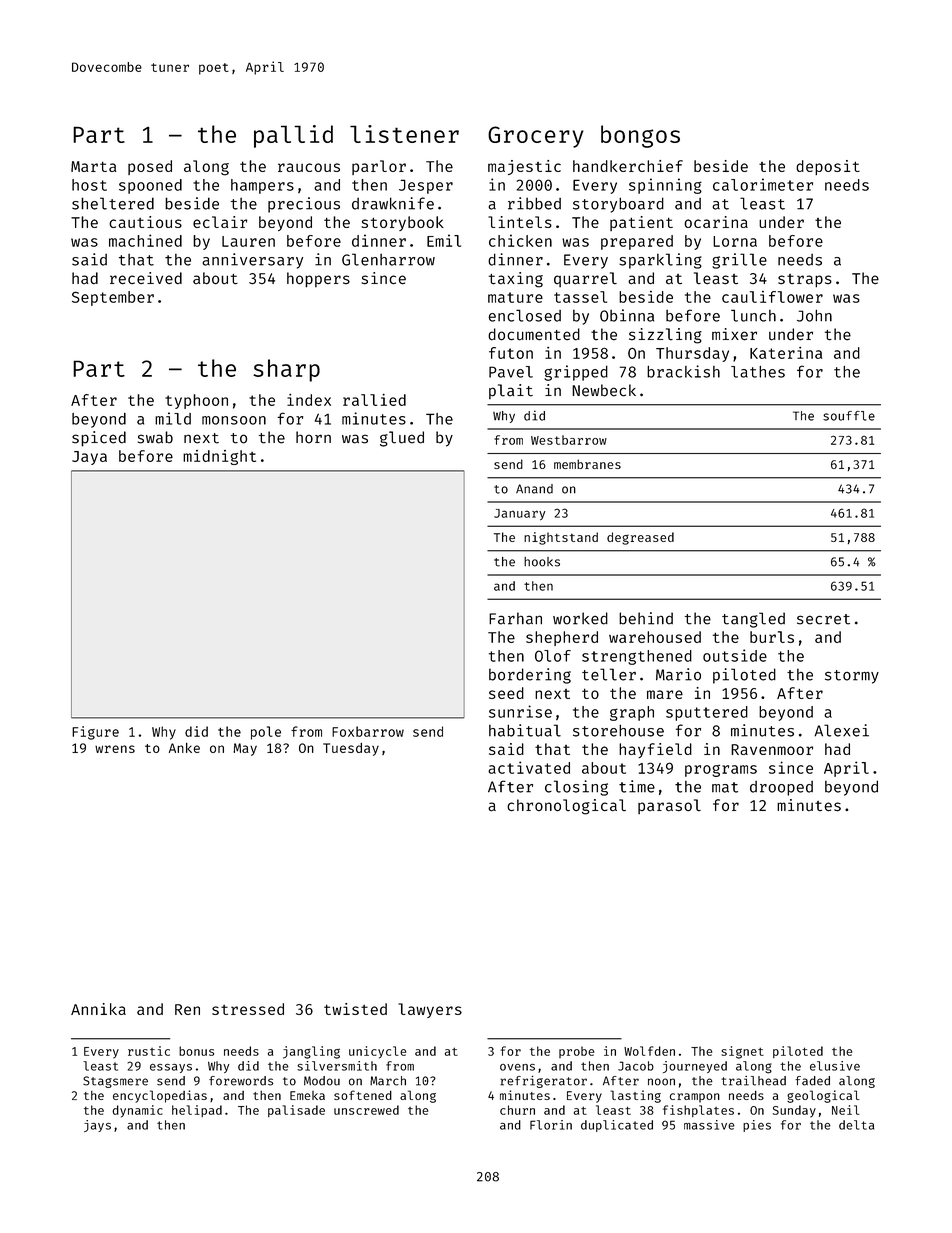 The width and height of the image is (952, 1233). What do you see at coordinates (95, 733) in the image?
I see `Figure` at bounding box center [95, 733].
